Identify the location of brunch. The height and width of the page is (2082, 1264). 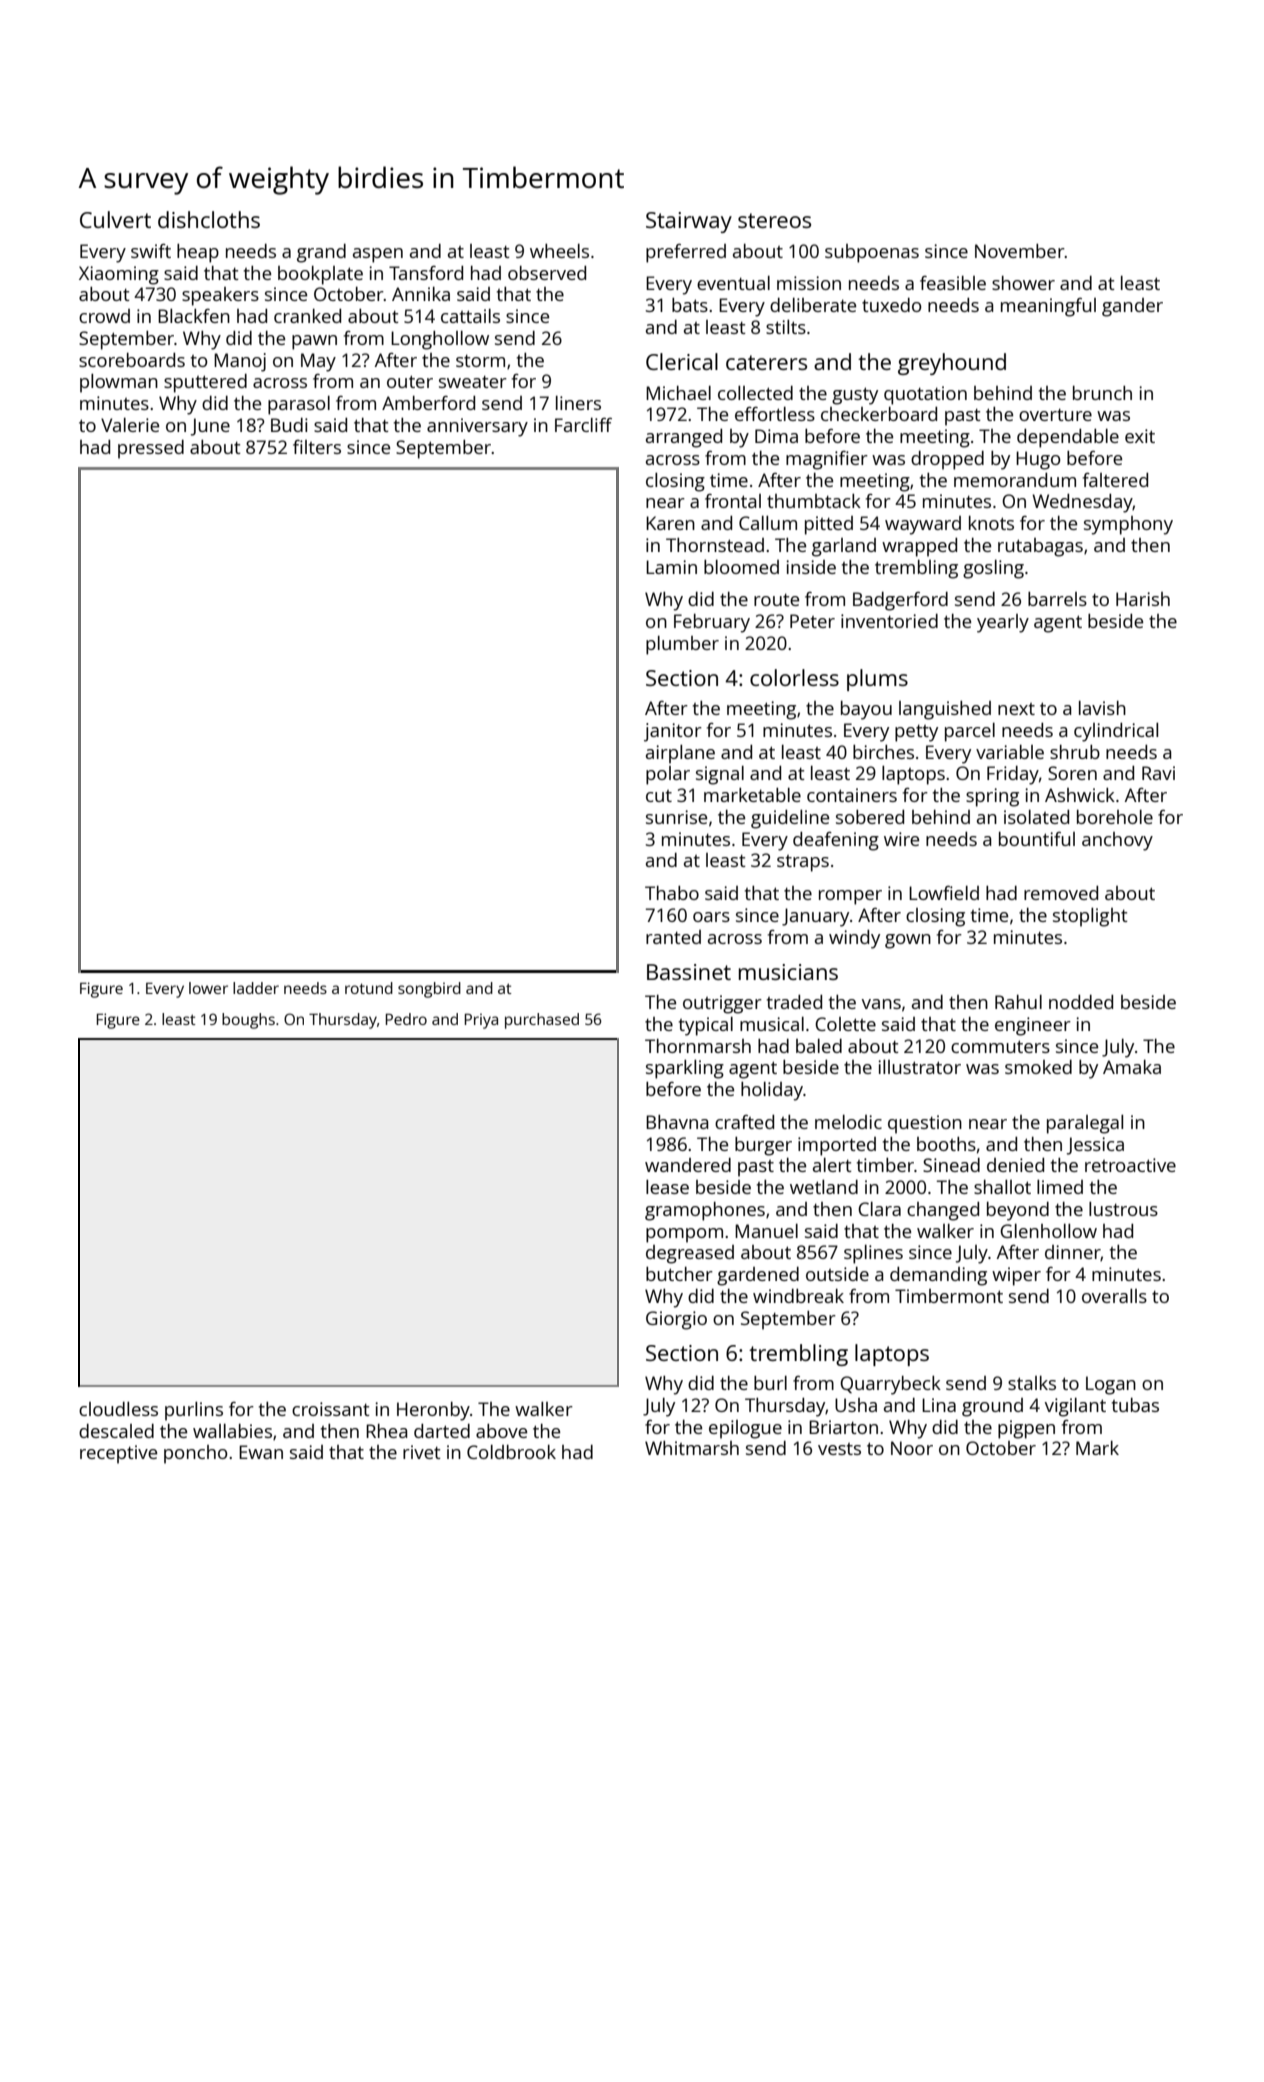
(1102, 393).
